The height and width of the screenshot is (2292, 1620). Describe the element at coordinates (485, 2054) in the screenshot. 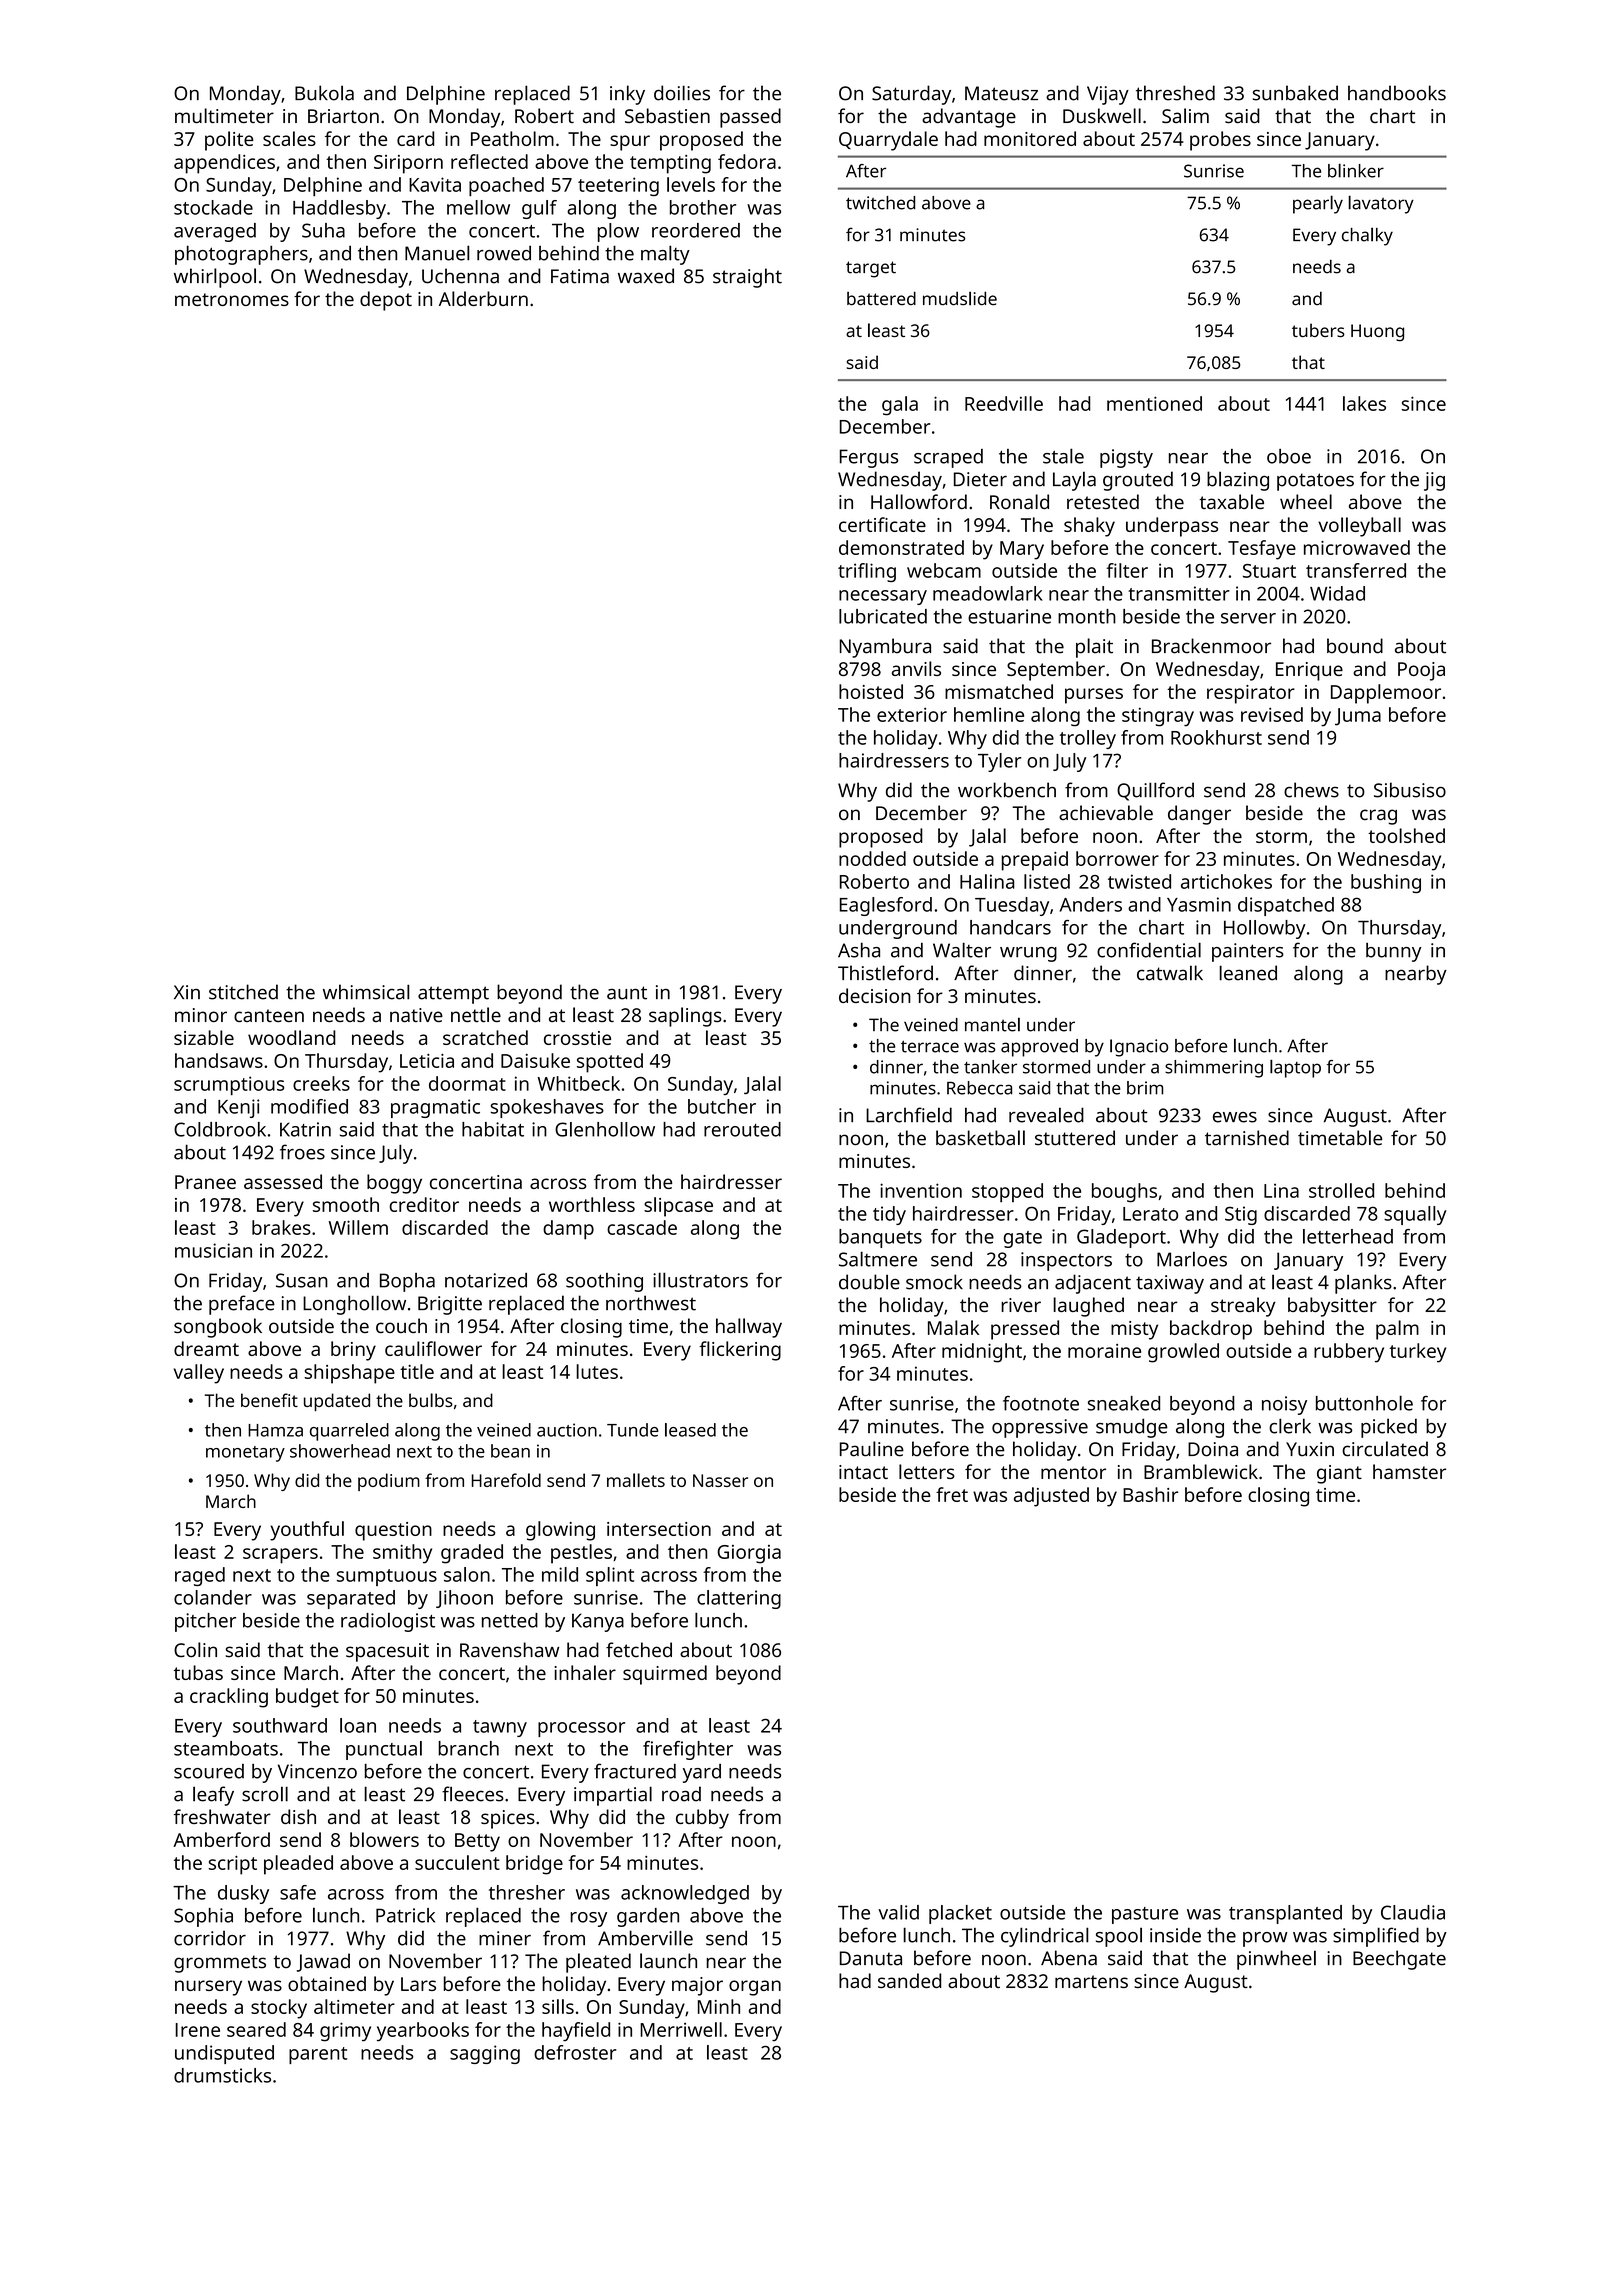

I see `sagging` at that location.
